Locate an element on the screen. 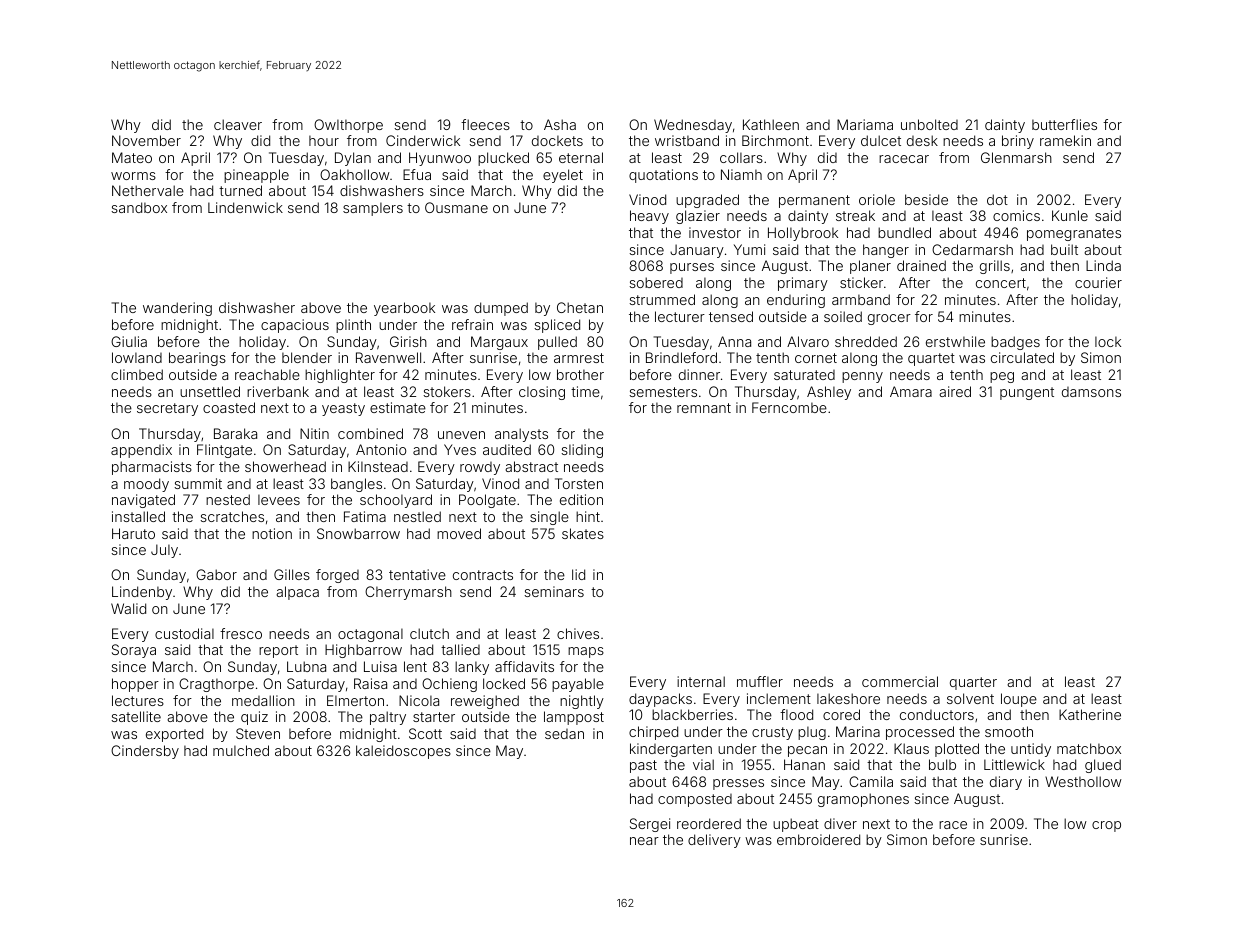 The height and width of the screenshot is (952, 1233). Wednesday is located at coordinates (693, 126).
